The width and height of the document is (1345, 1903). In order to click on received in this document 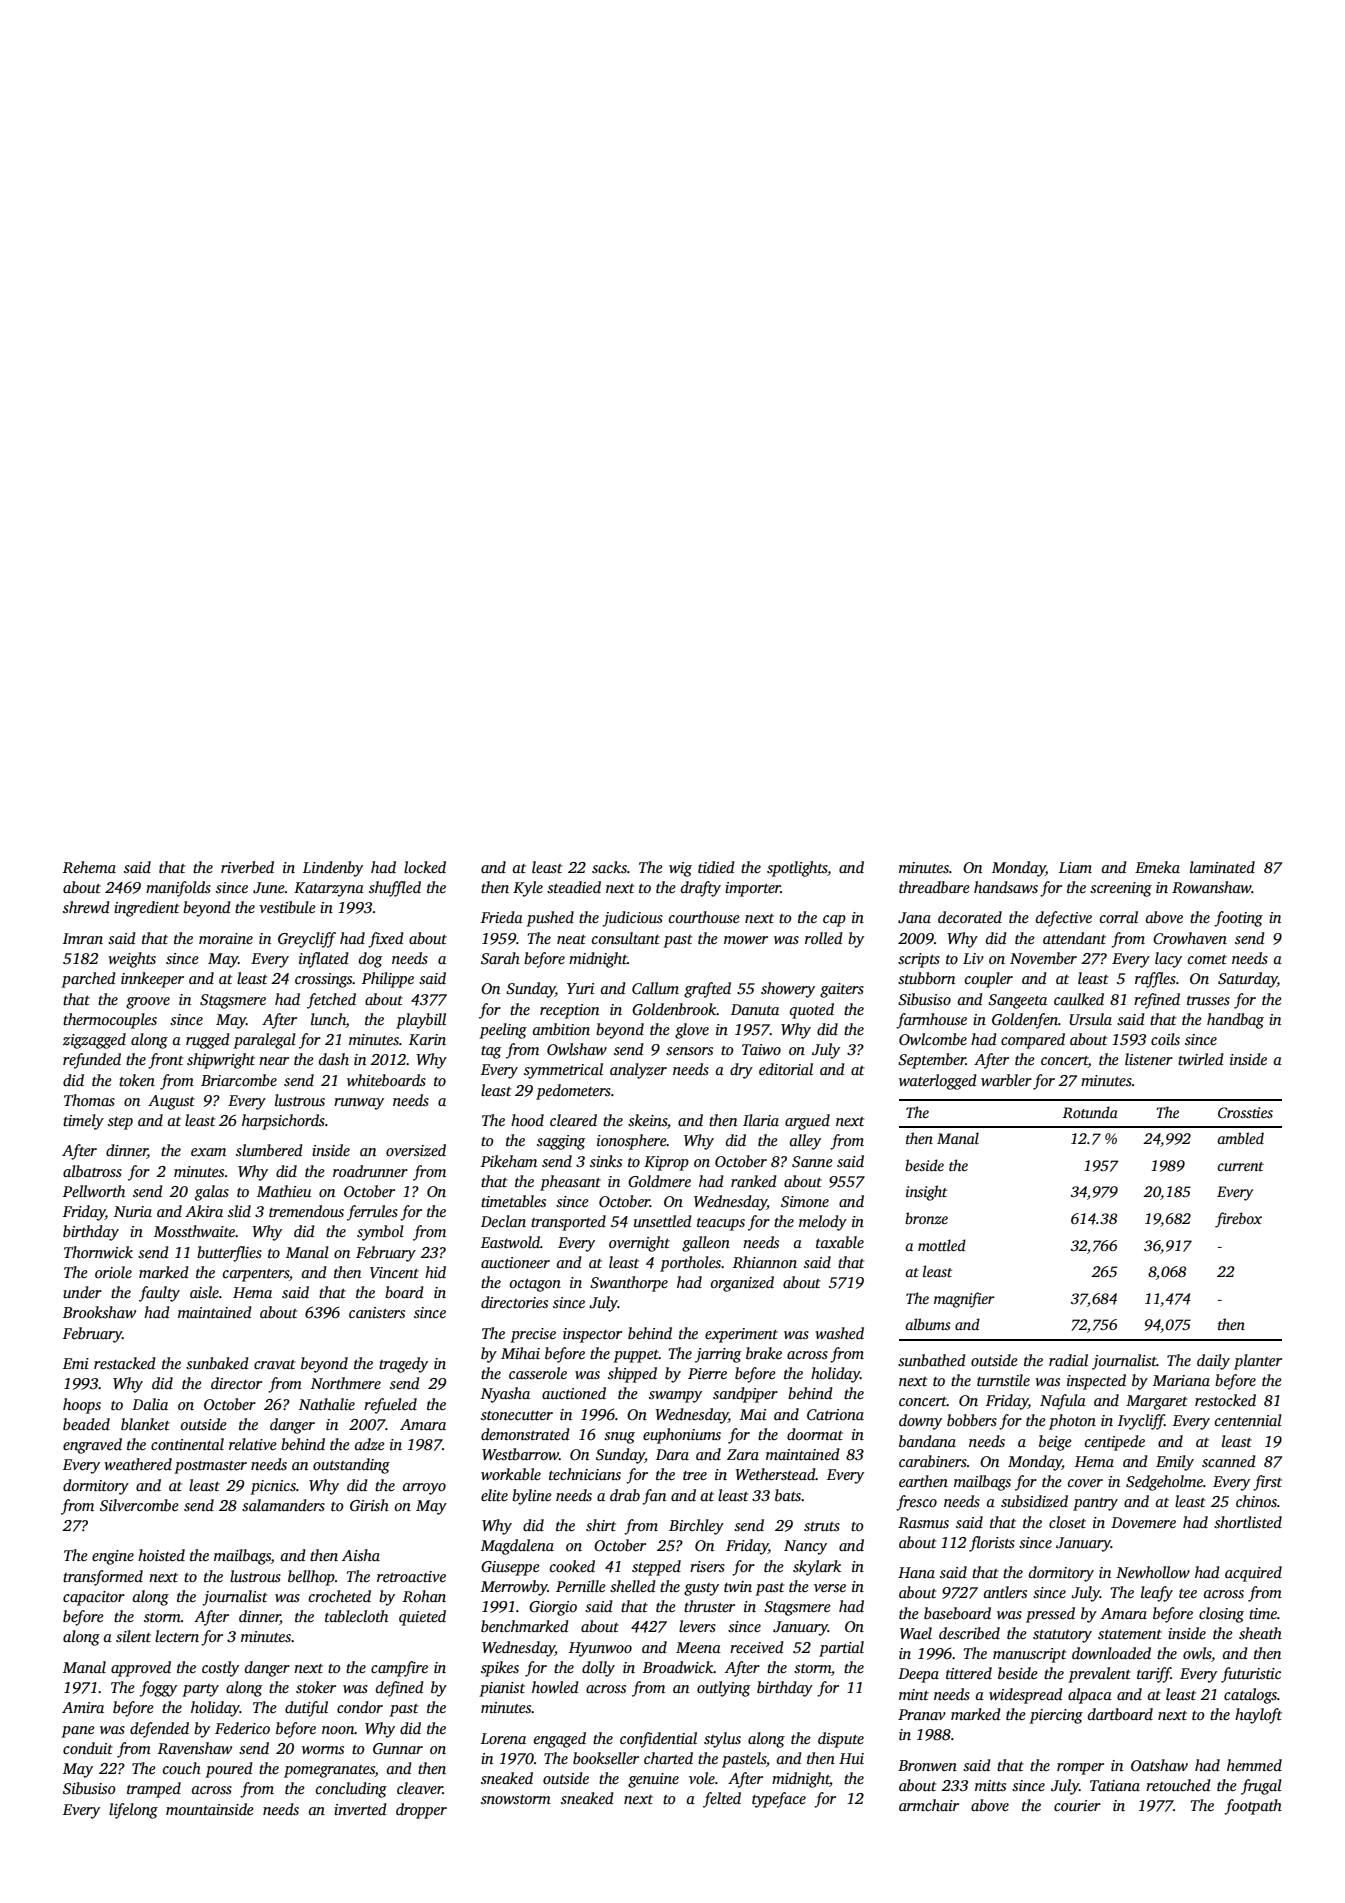, I will do `click(757, 1647)`.
